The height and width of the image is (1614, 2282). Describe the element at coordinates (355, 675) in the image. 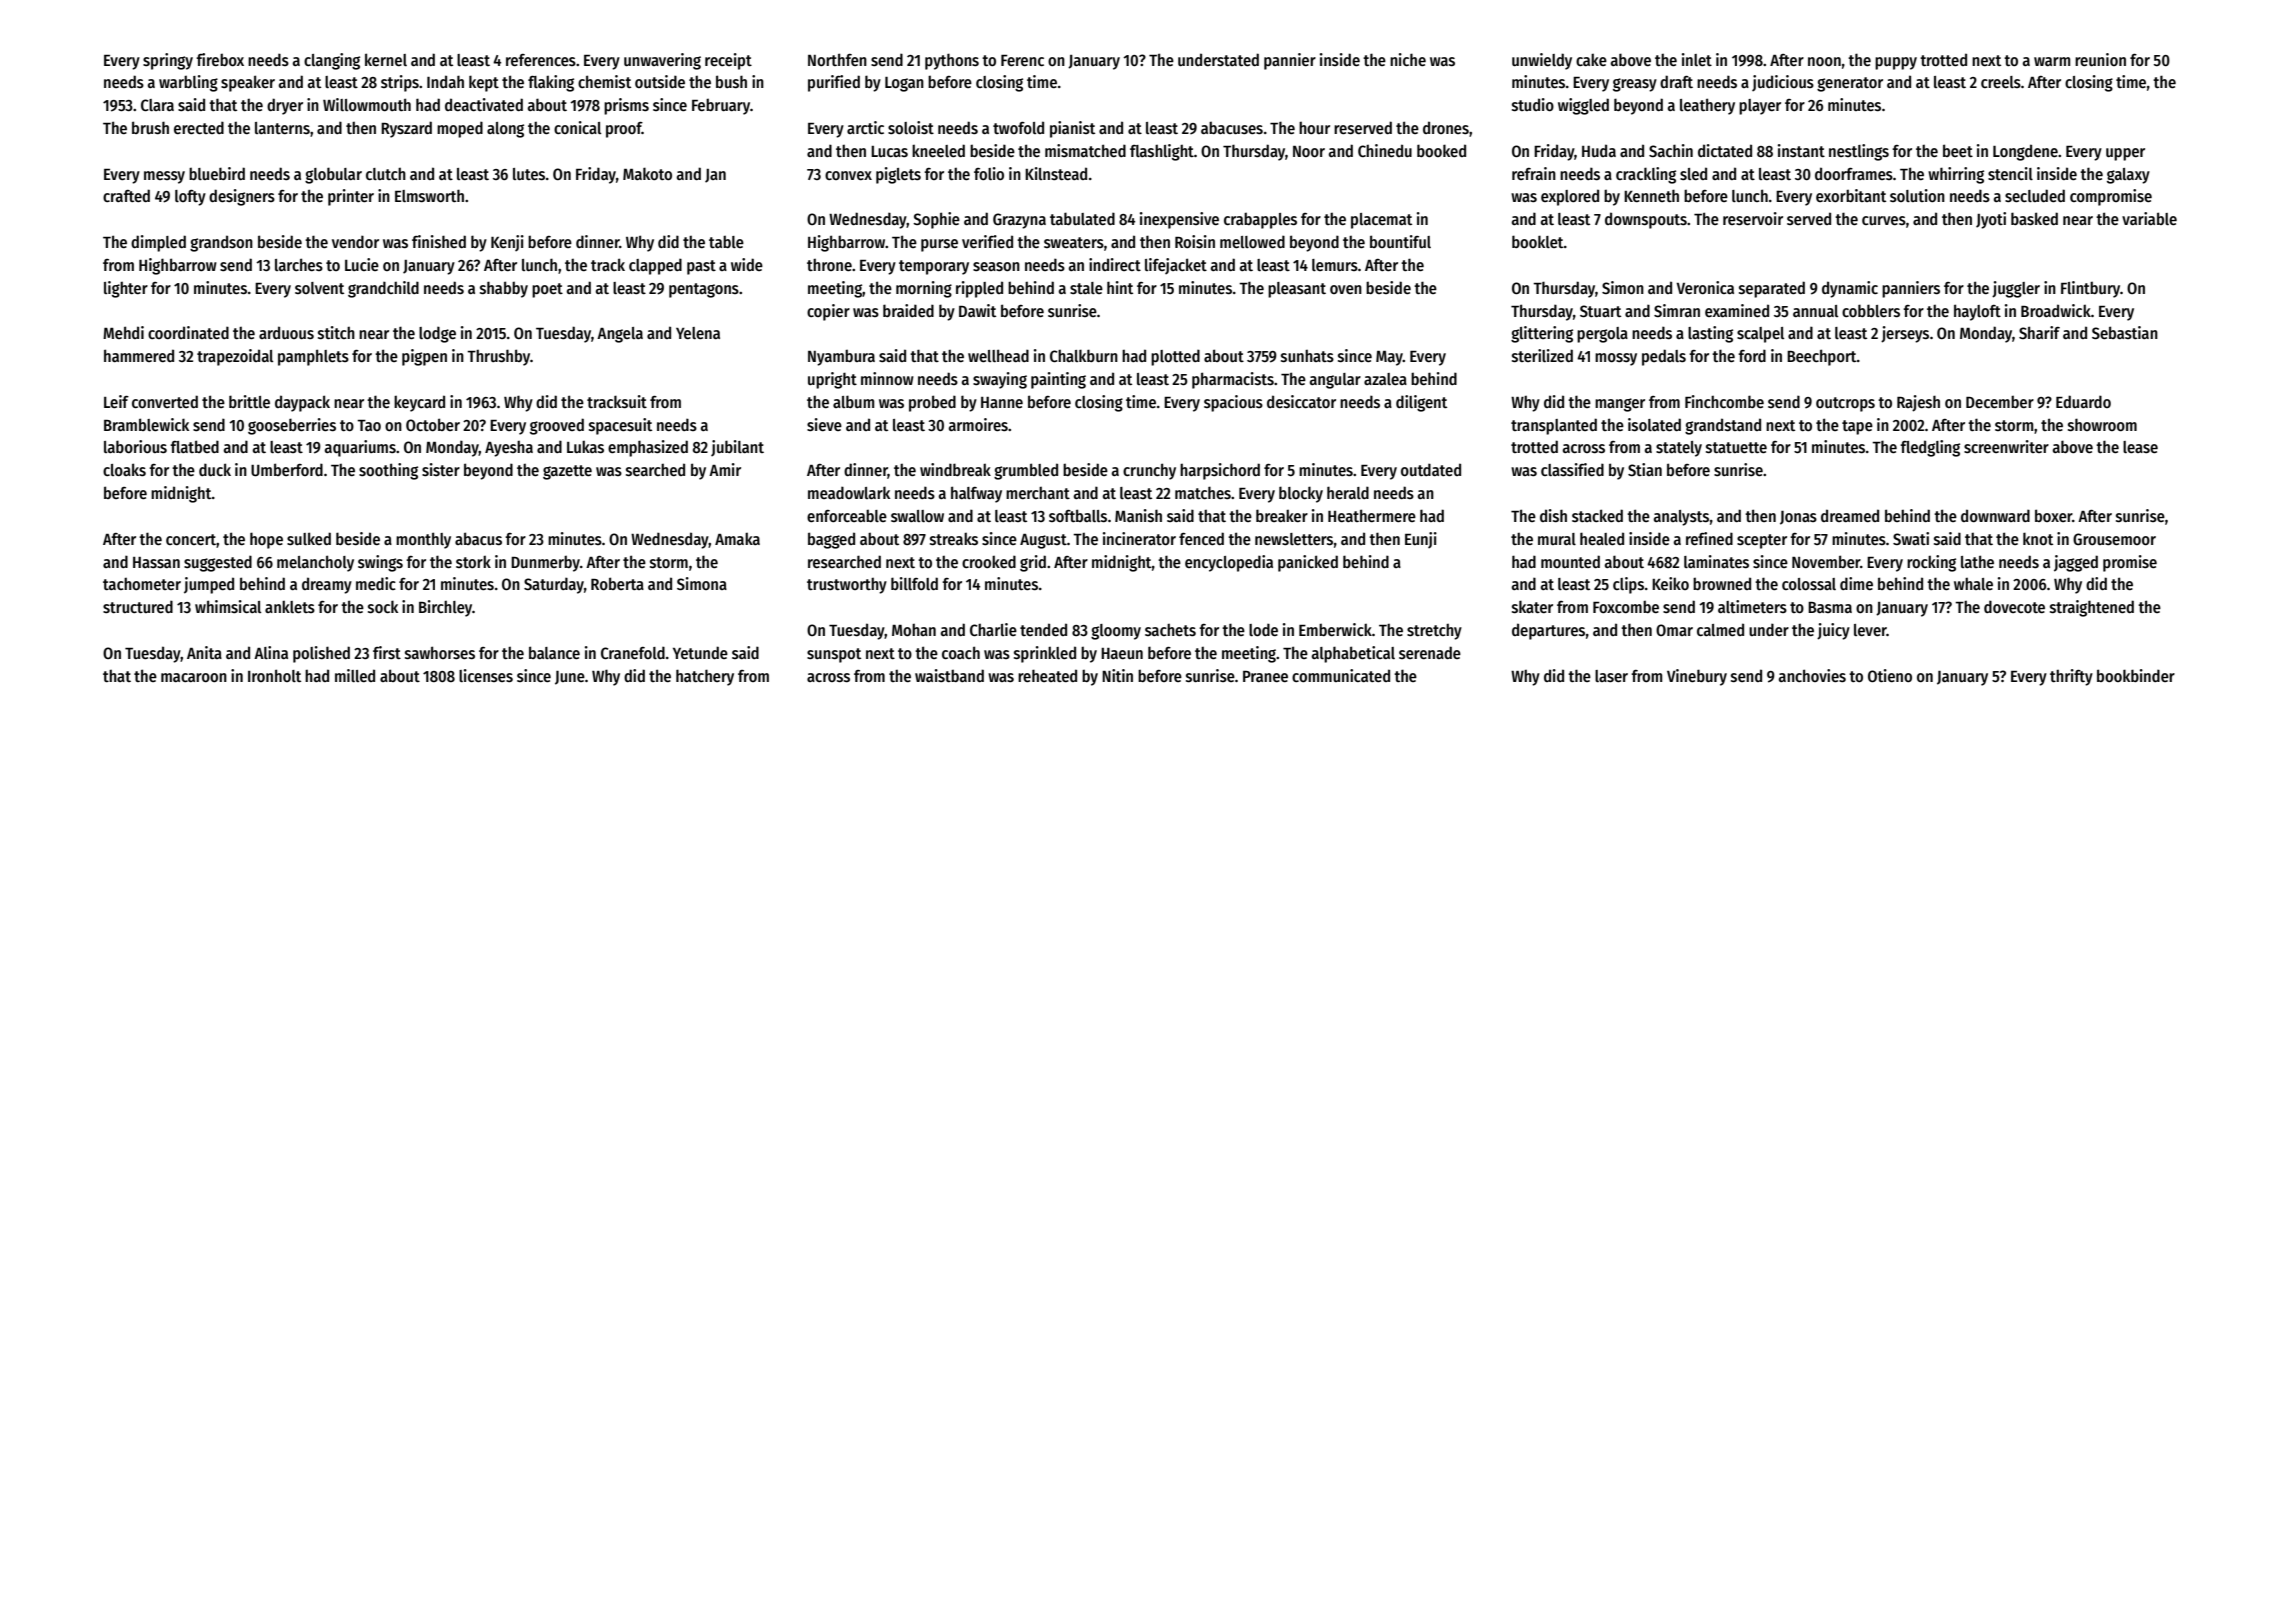

I see `milled` at that location.
